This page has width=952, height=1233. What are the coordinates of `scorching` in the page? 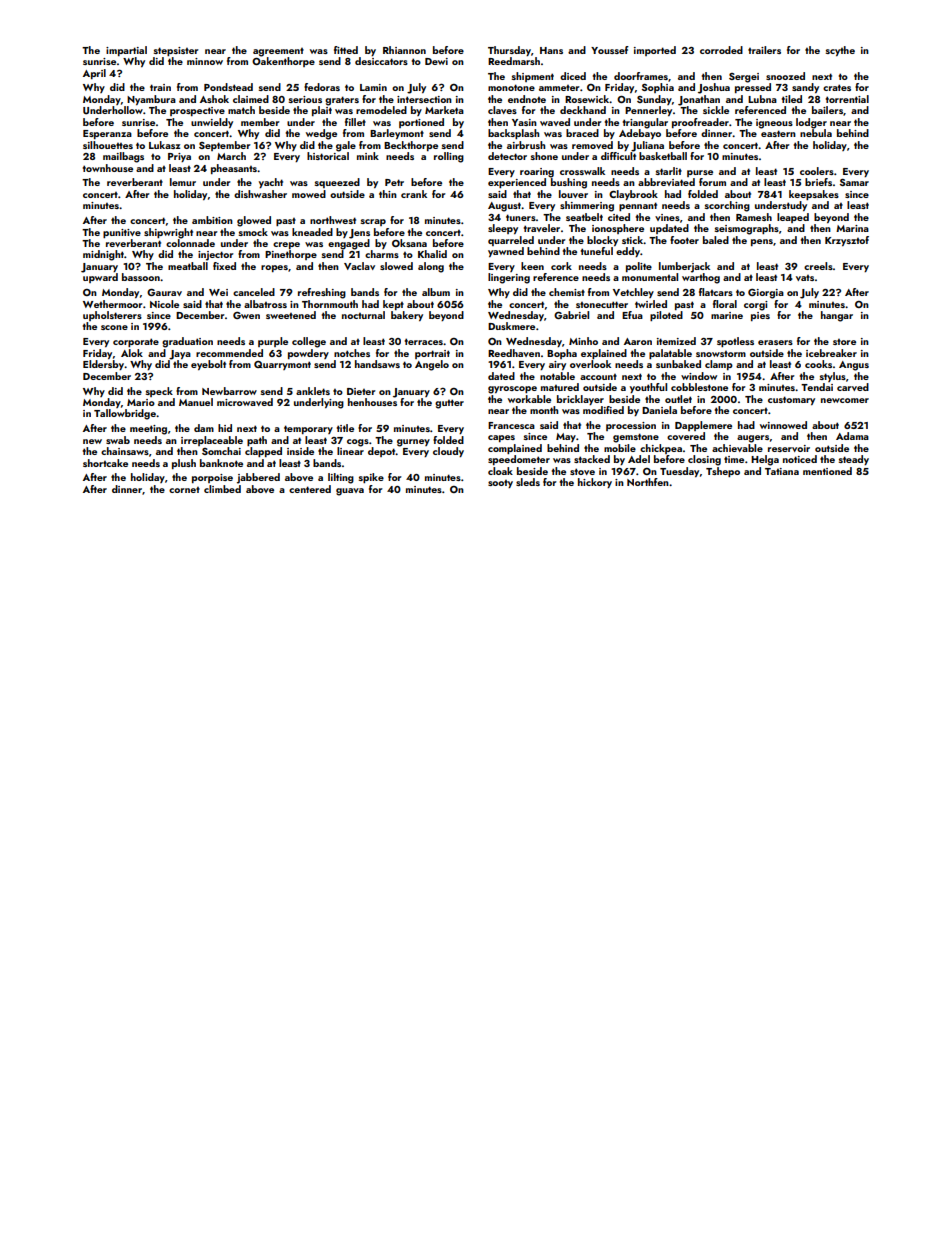 It's located at (727, 206).
